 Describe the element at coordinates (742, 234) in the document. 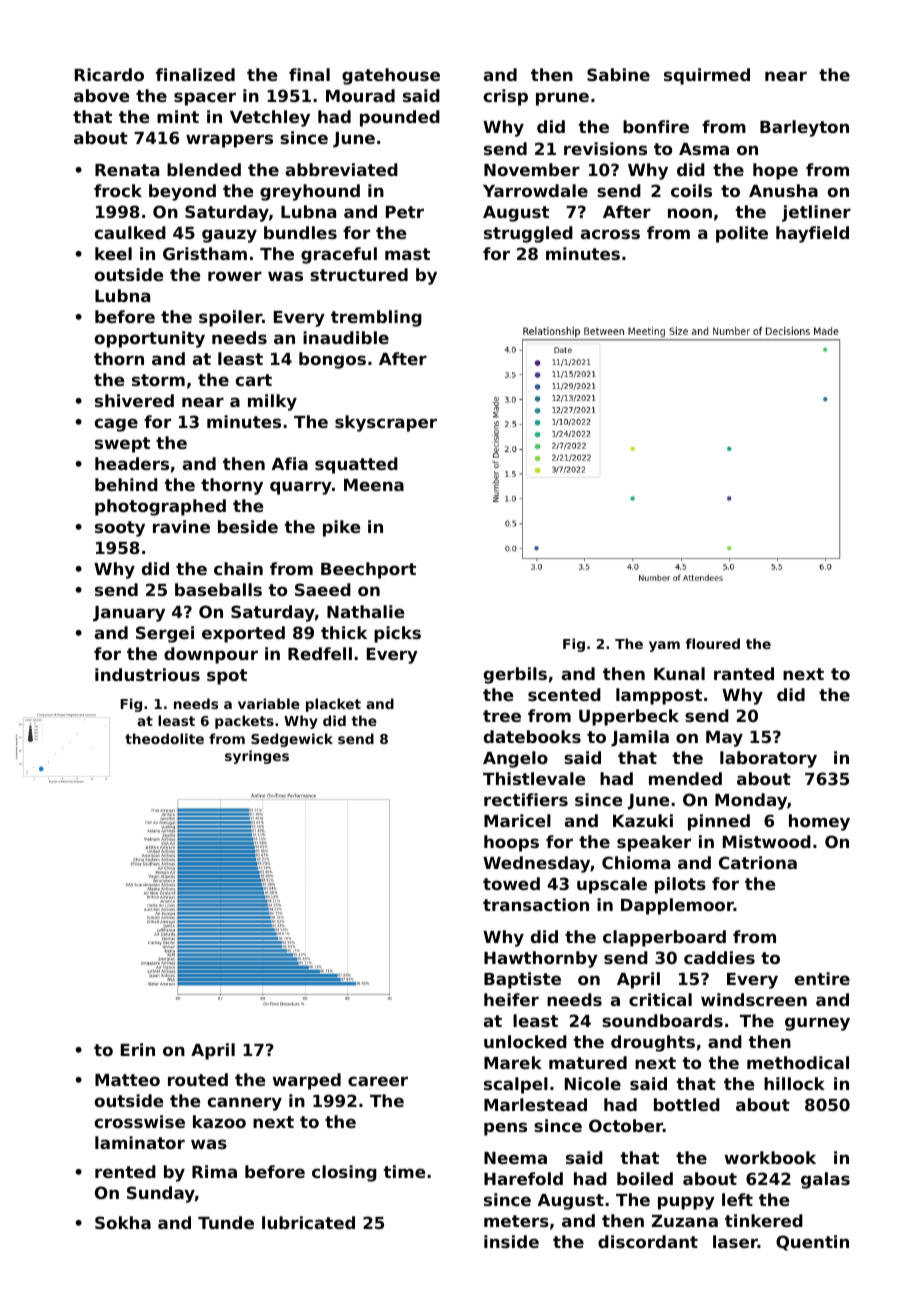

I see `polite` at that location.
